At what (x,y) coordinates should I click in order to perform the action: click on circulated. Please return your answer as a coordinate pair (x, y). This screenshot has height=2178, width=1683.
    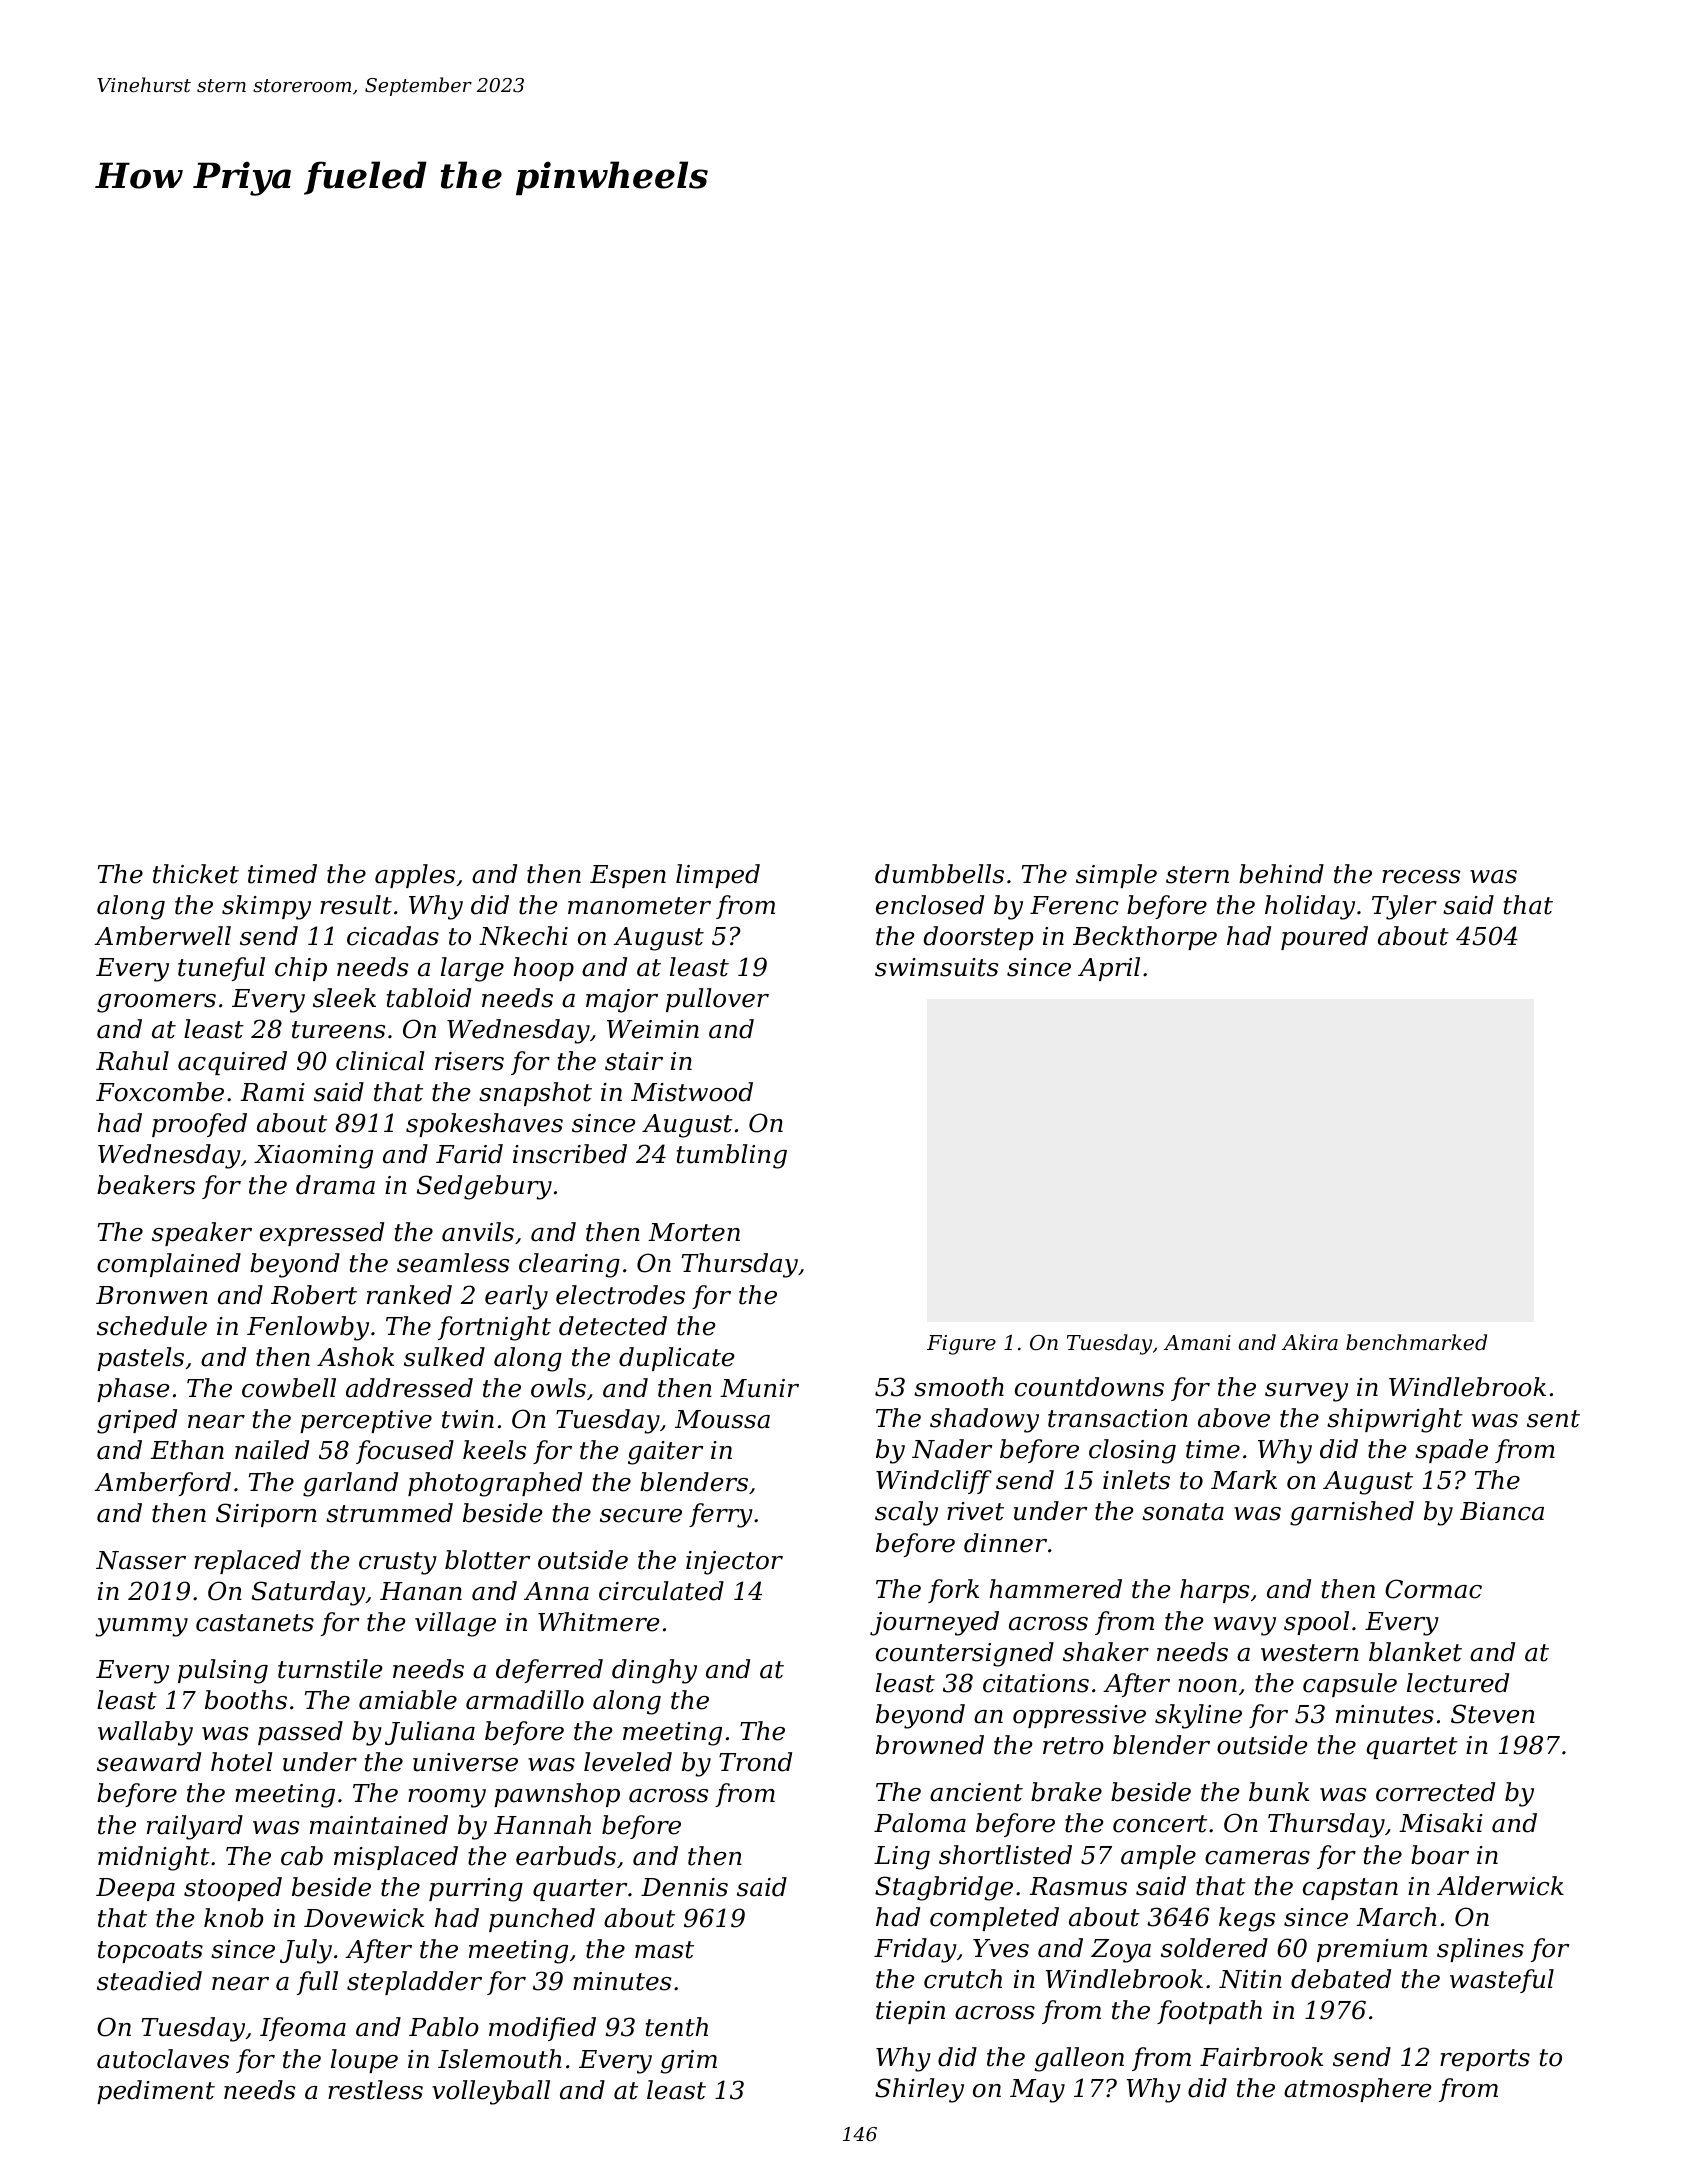
    Looking at the image, I should click on (661, 1591).
